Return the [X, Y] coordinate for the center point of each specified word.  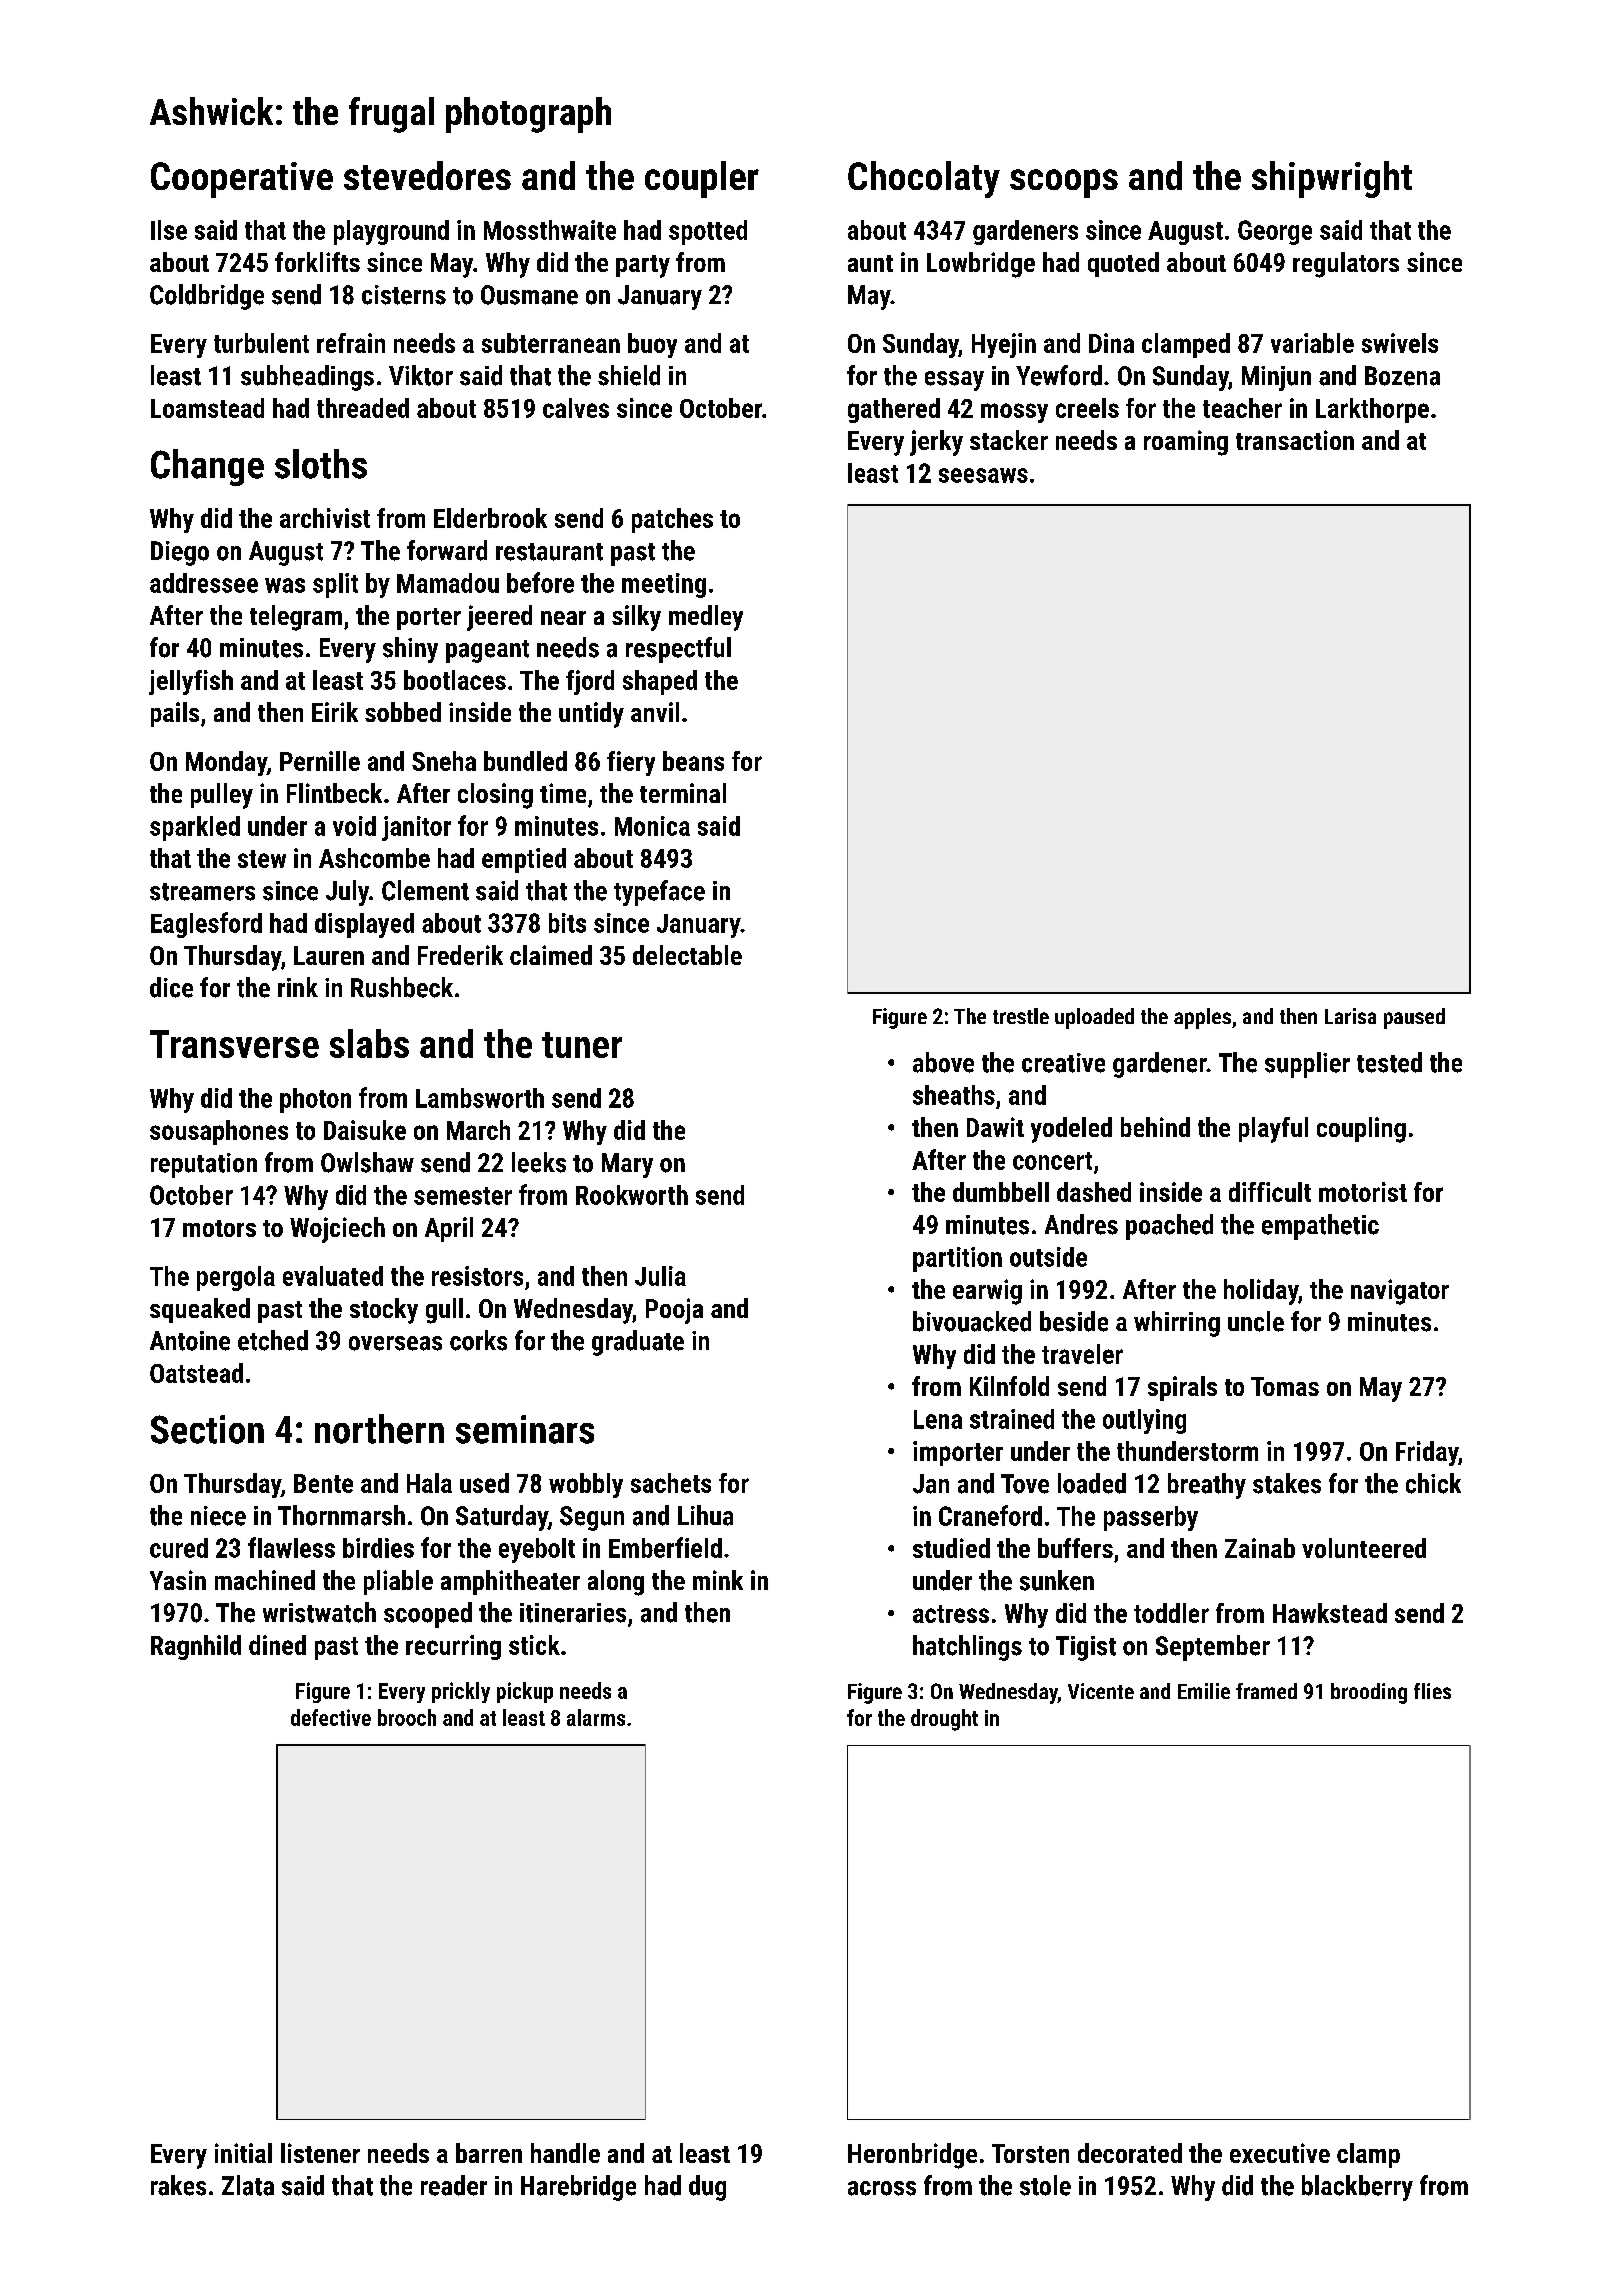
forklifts [317, 262]
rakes [178, 2185]
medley [706, 618]
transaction [1295, 440]
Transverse [234, 1044]
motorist [1363, 1192]
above [943, 1062]
